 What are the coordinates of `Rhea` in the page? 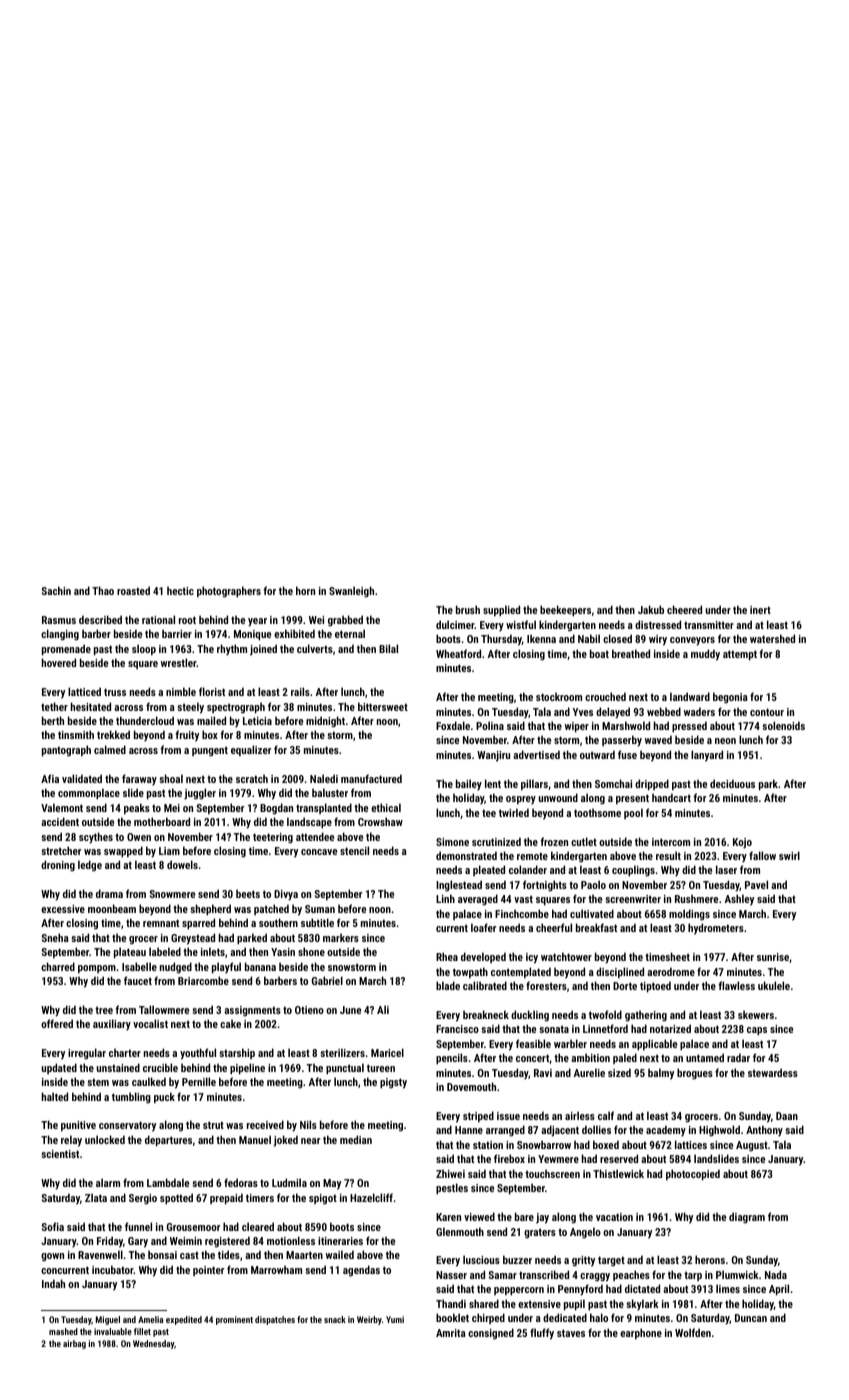 It's located at (447, 956).
